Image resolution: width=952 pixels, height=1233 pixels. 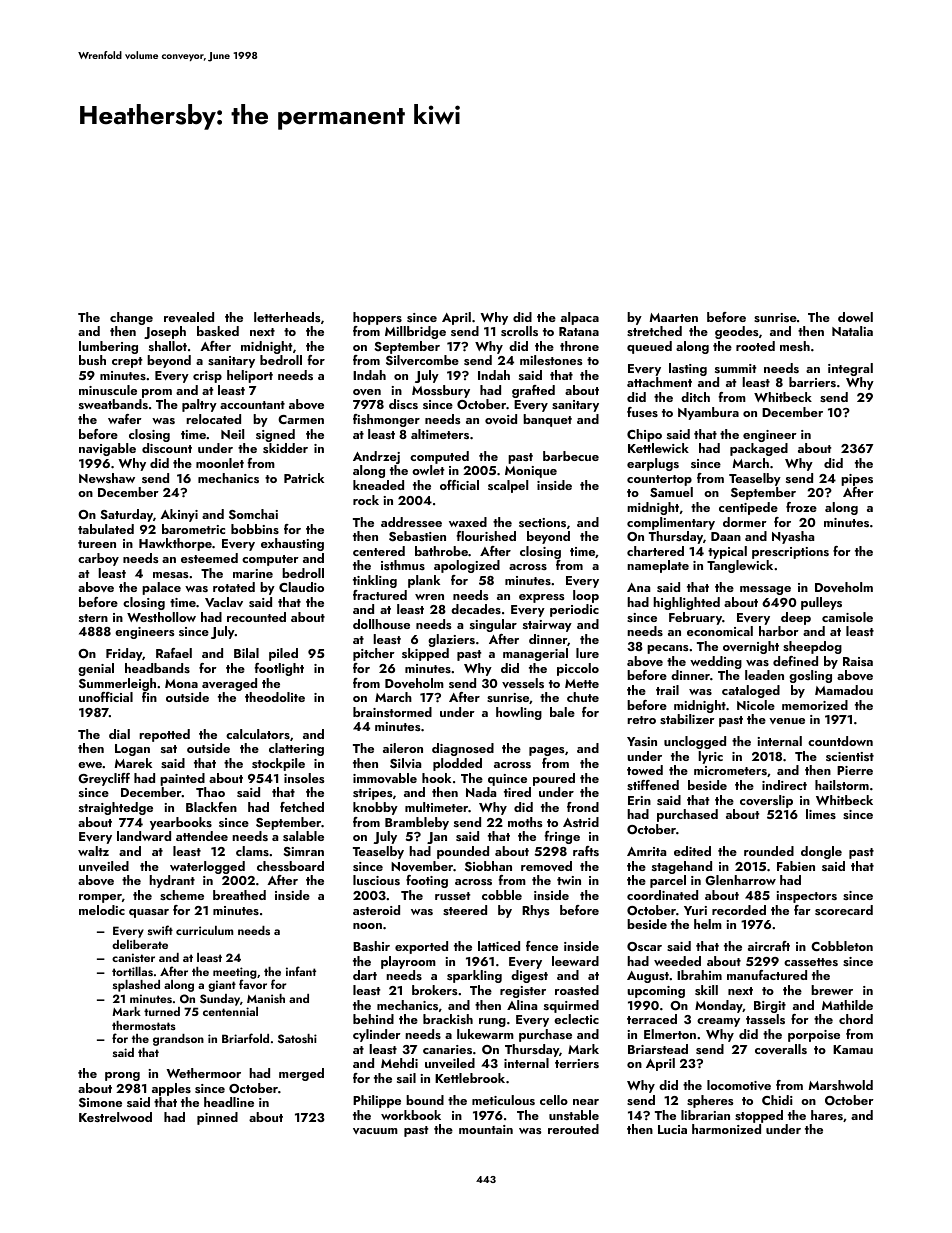 I want to click on Thao, so click(x=210, y=792).
